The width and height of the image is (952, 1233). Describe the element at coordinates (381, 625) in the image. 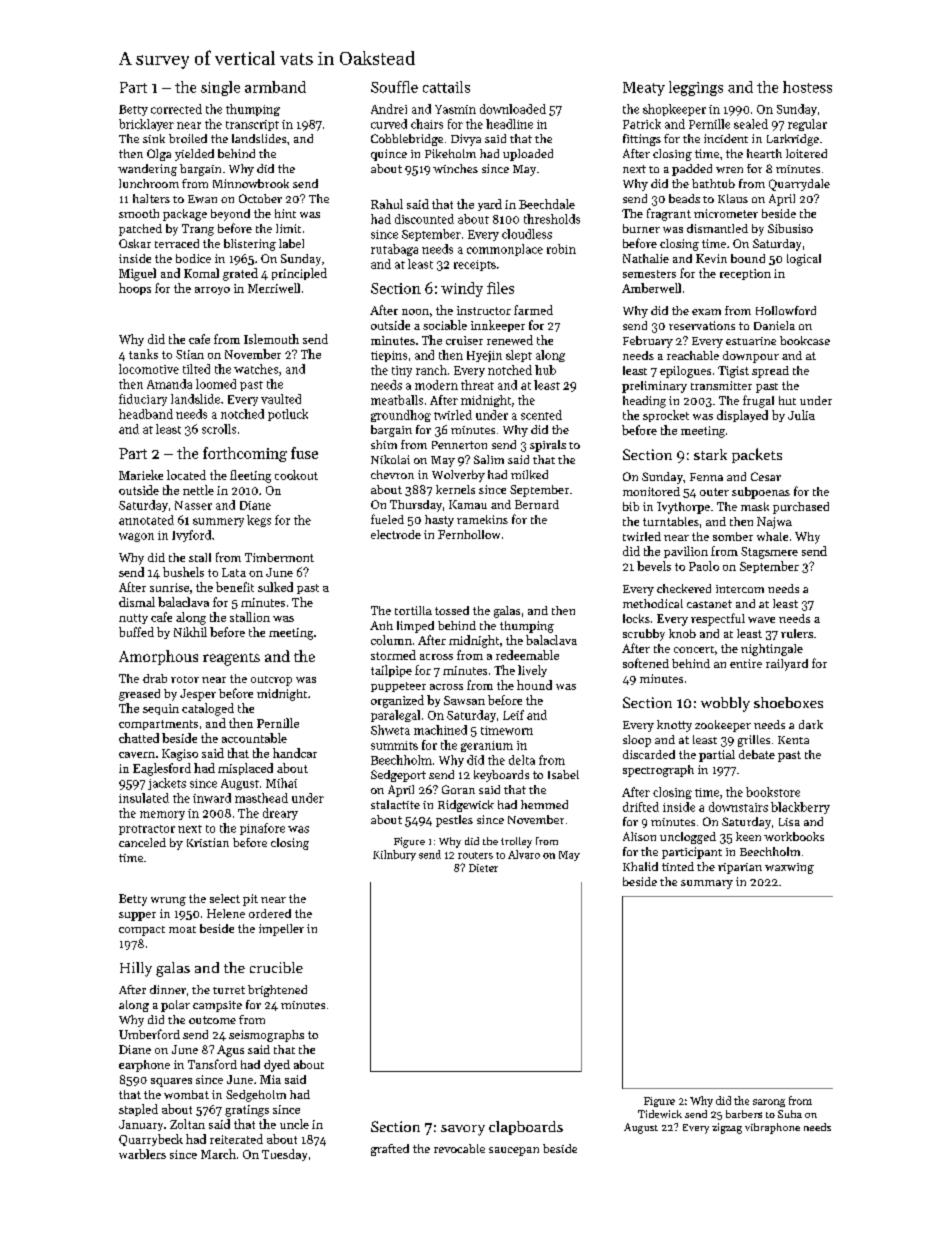

I see `Anh` at that location.
